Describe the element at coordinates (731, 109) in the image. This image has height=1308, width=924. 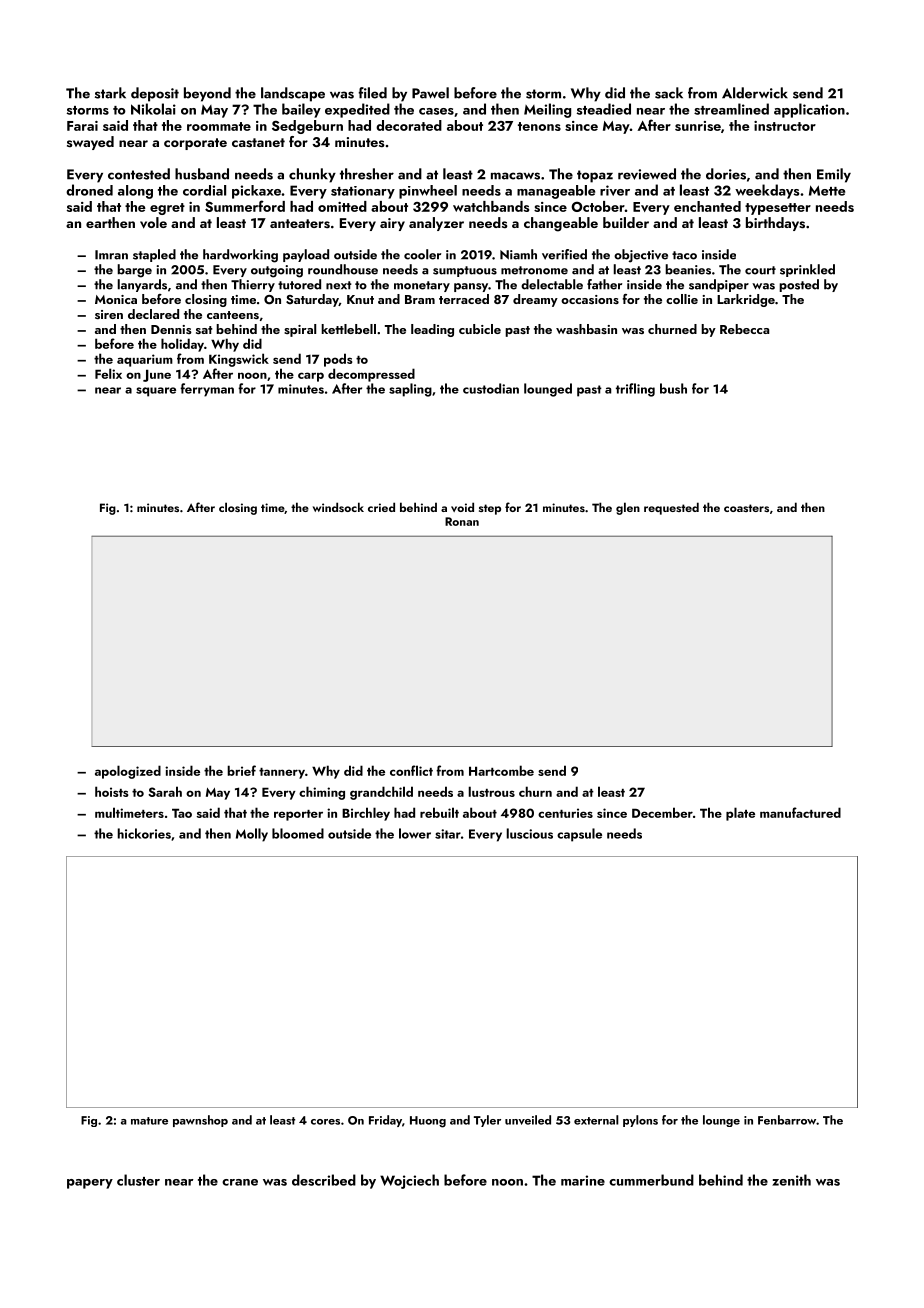
I see `streamlined` at that location.
